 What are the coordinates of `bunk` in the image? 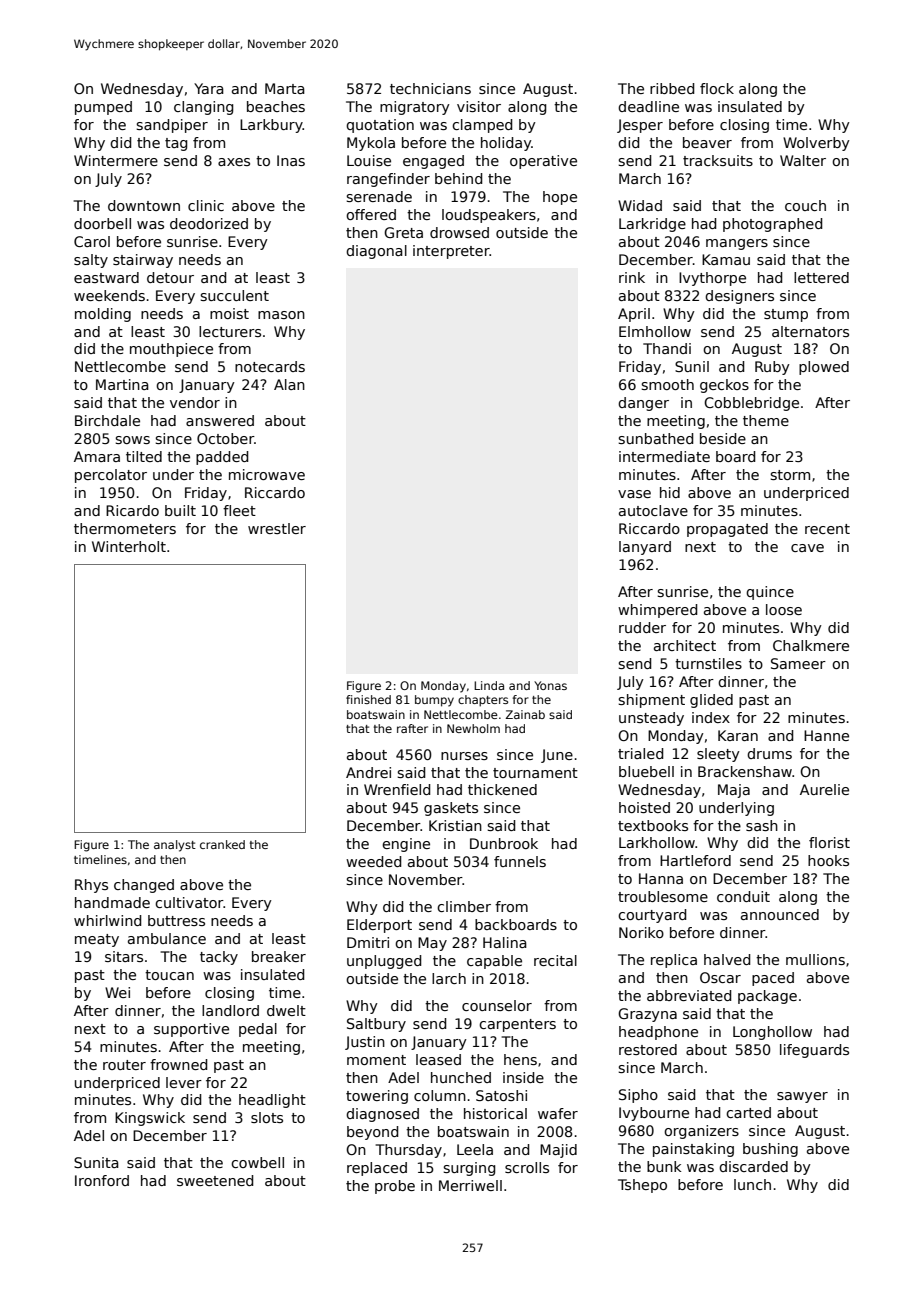 It's located at (664, 1166).
